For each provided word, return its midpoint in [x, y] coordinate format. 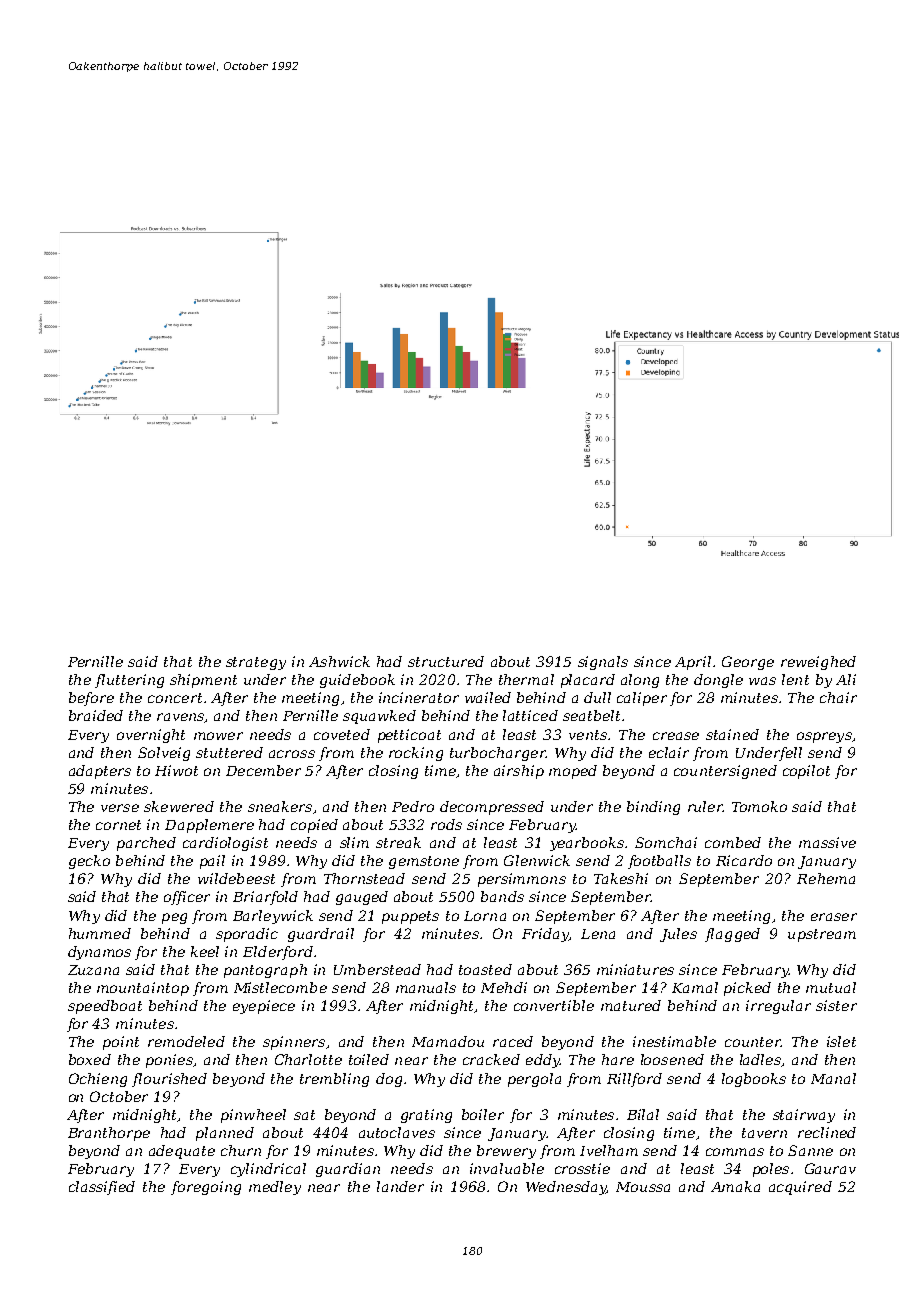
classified [102, 1188]
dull [597, 697]
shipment [203, 681]
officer [187, 898]
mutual [831, 987]
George [748, 663]
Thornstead [364, 878]
